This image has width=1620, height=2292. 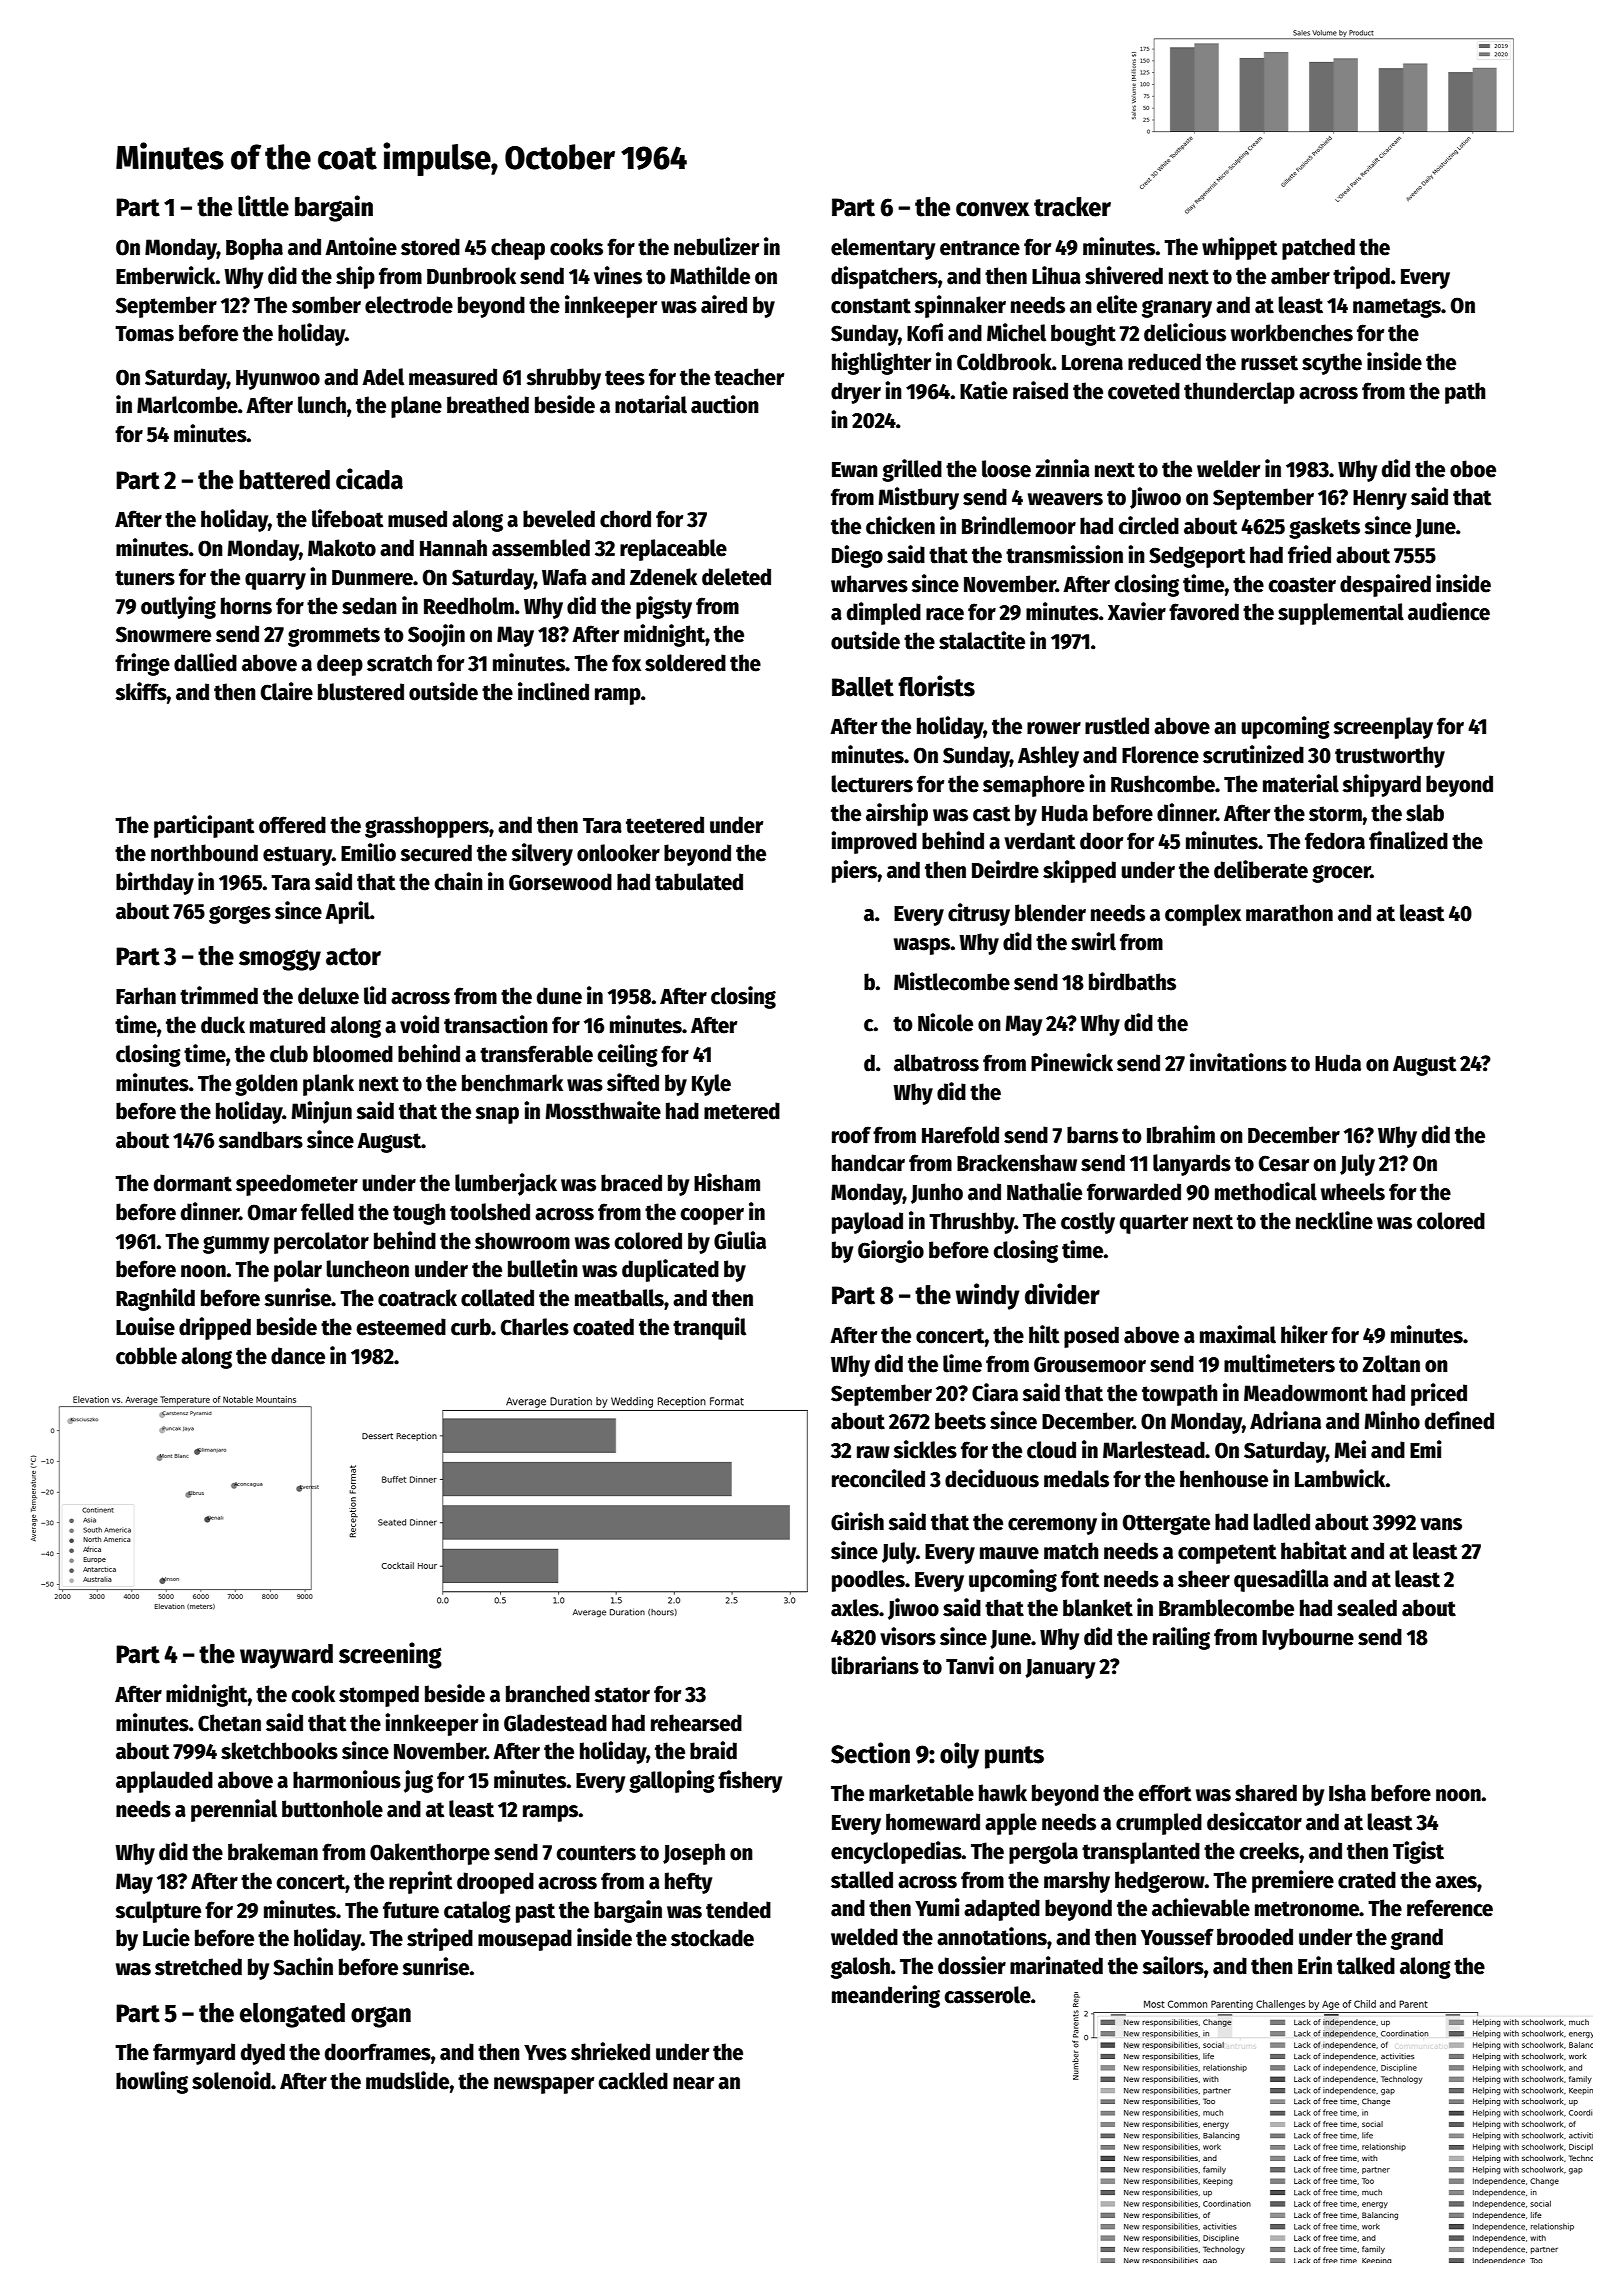 I want to click on coveted, so click(x=1144, y=391).
